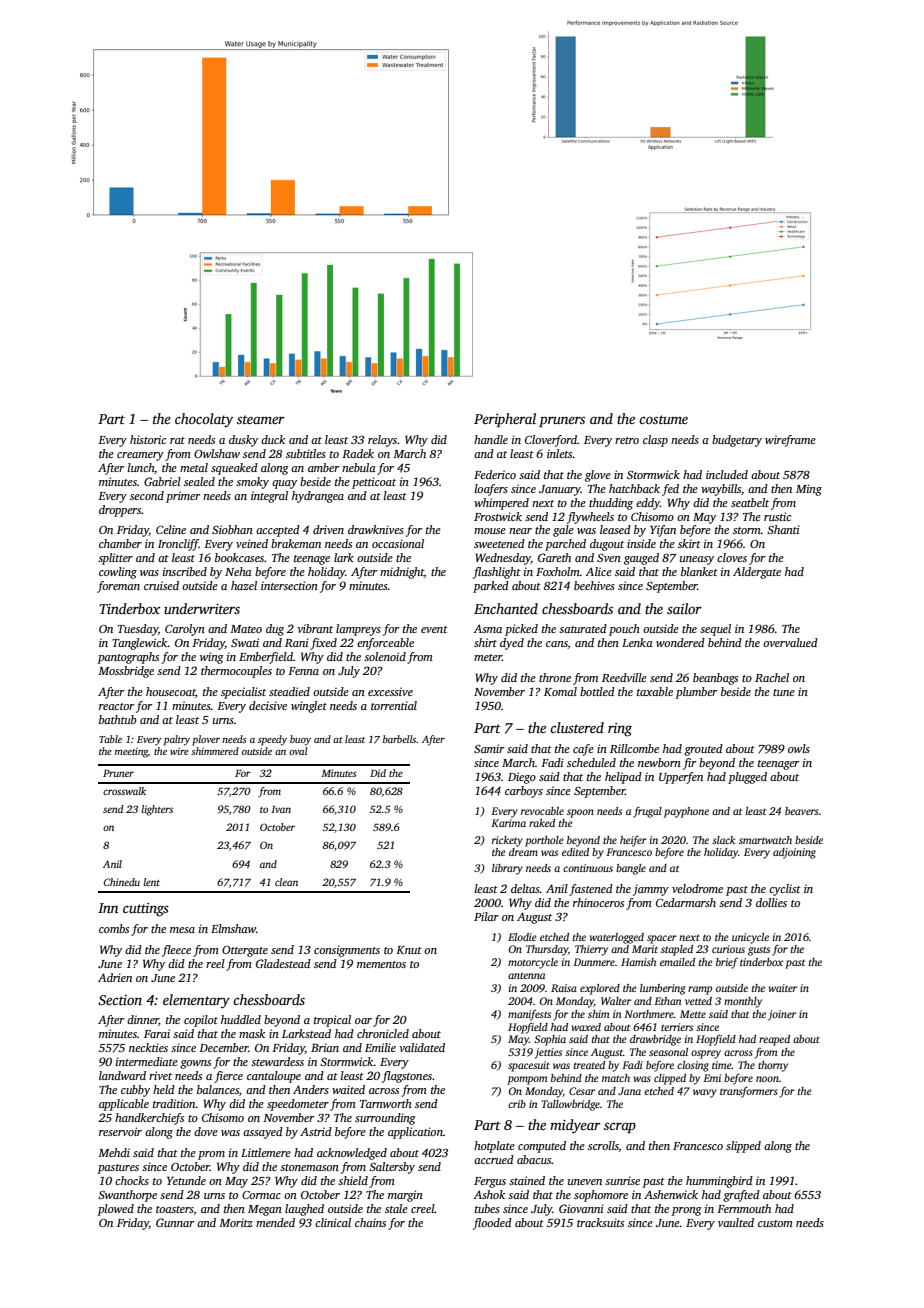 This screenshot has width=924, height=1308. What do you see at coordinates (286, 882) in the screenshot?
I see `clean` at bounding box center [286, 882].
